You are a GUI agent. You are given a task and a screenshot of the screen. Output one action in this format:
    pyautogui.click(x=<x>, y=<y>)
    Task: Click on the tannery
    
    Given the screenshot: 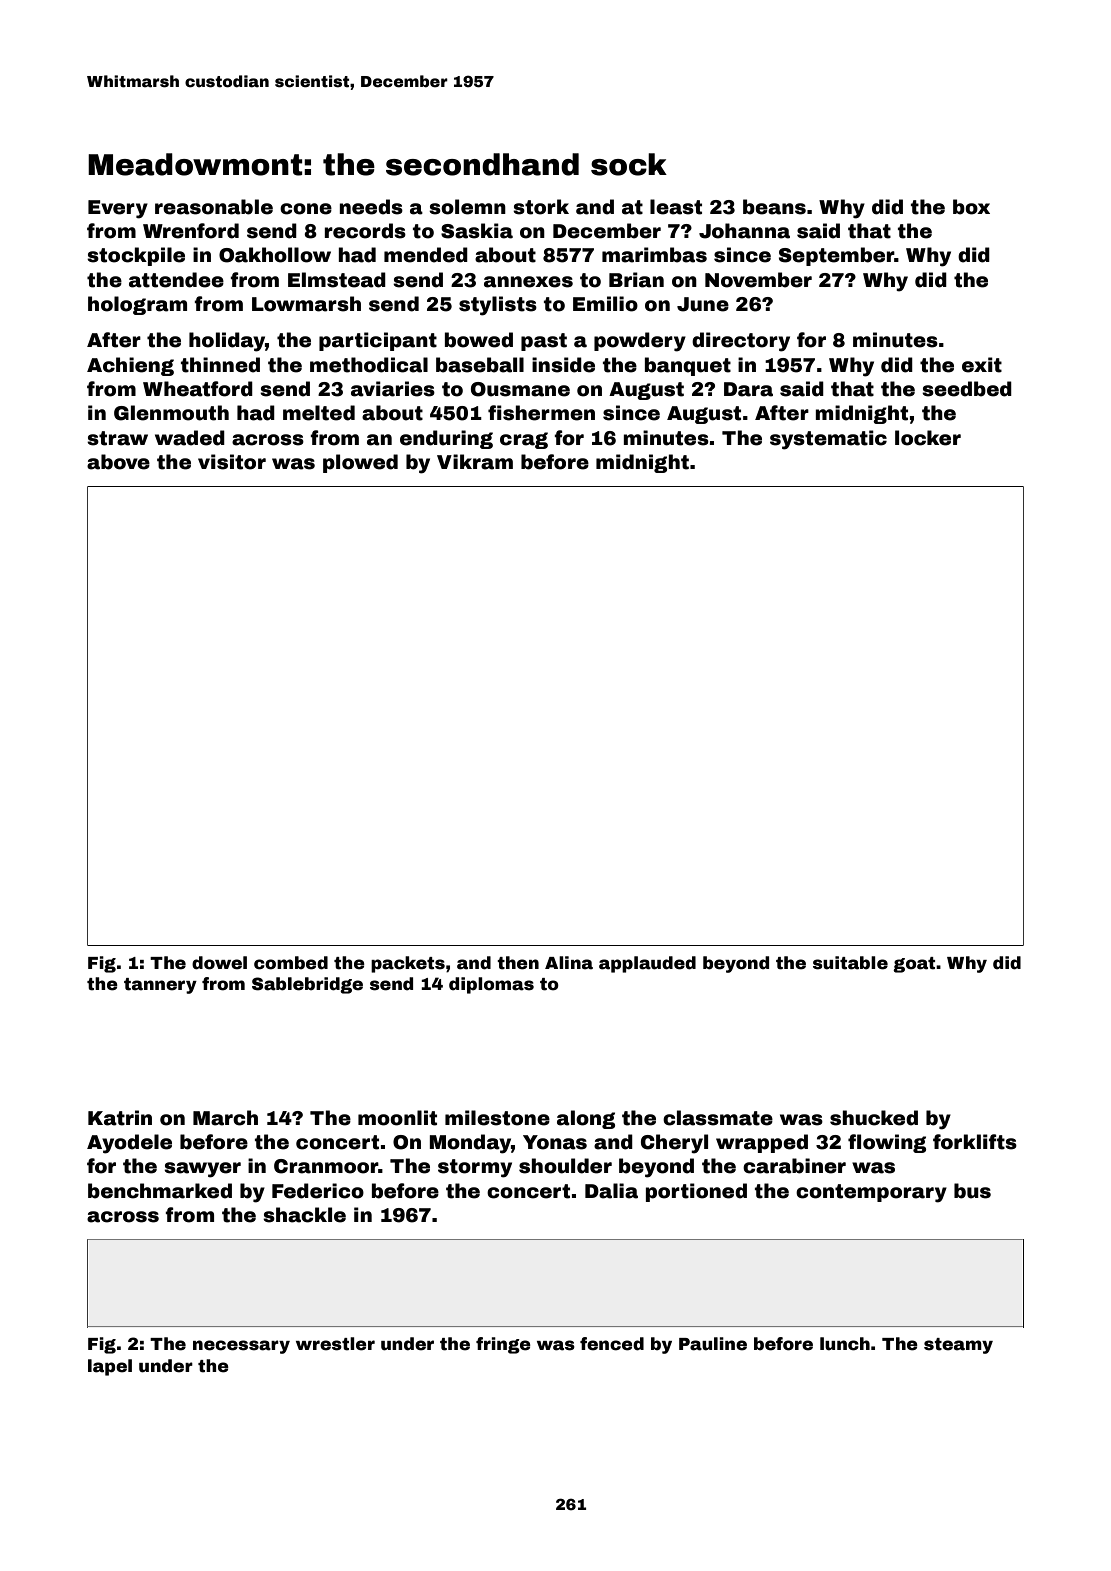 What is the action you would take?
    pyautogui.click(x=160, y=986)
